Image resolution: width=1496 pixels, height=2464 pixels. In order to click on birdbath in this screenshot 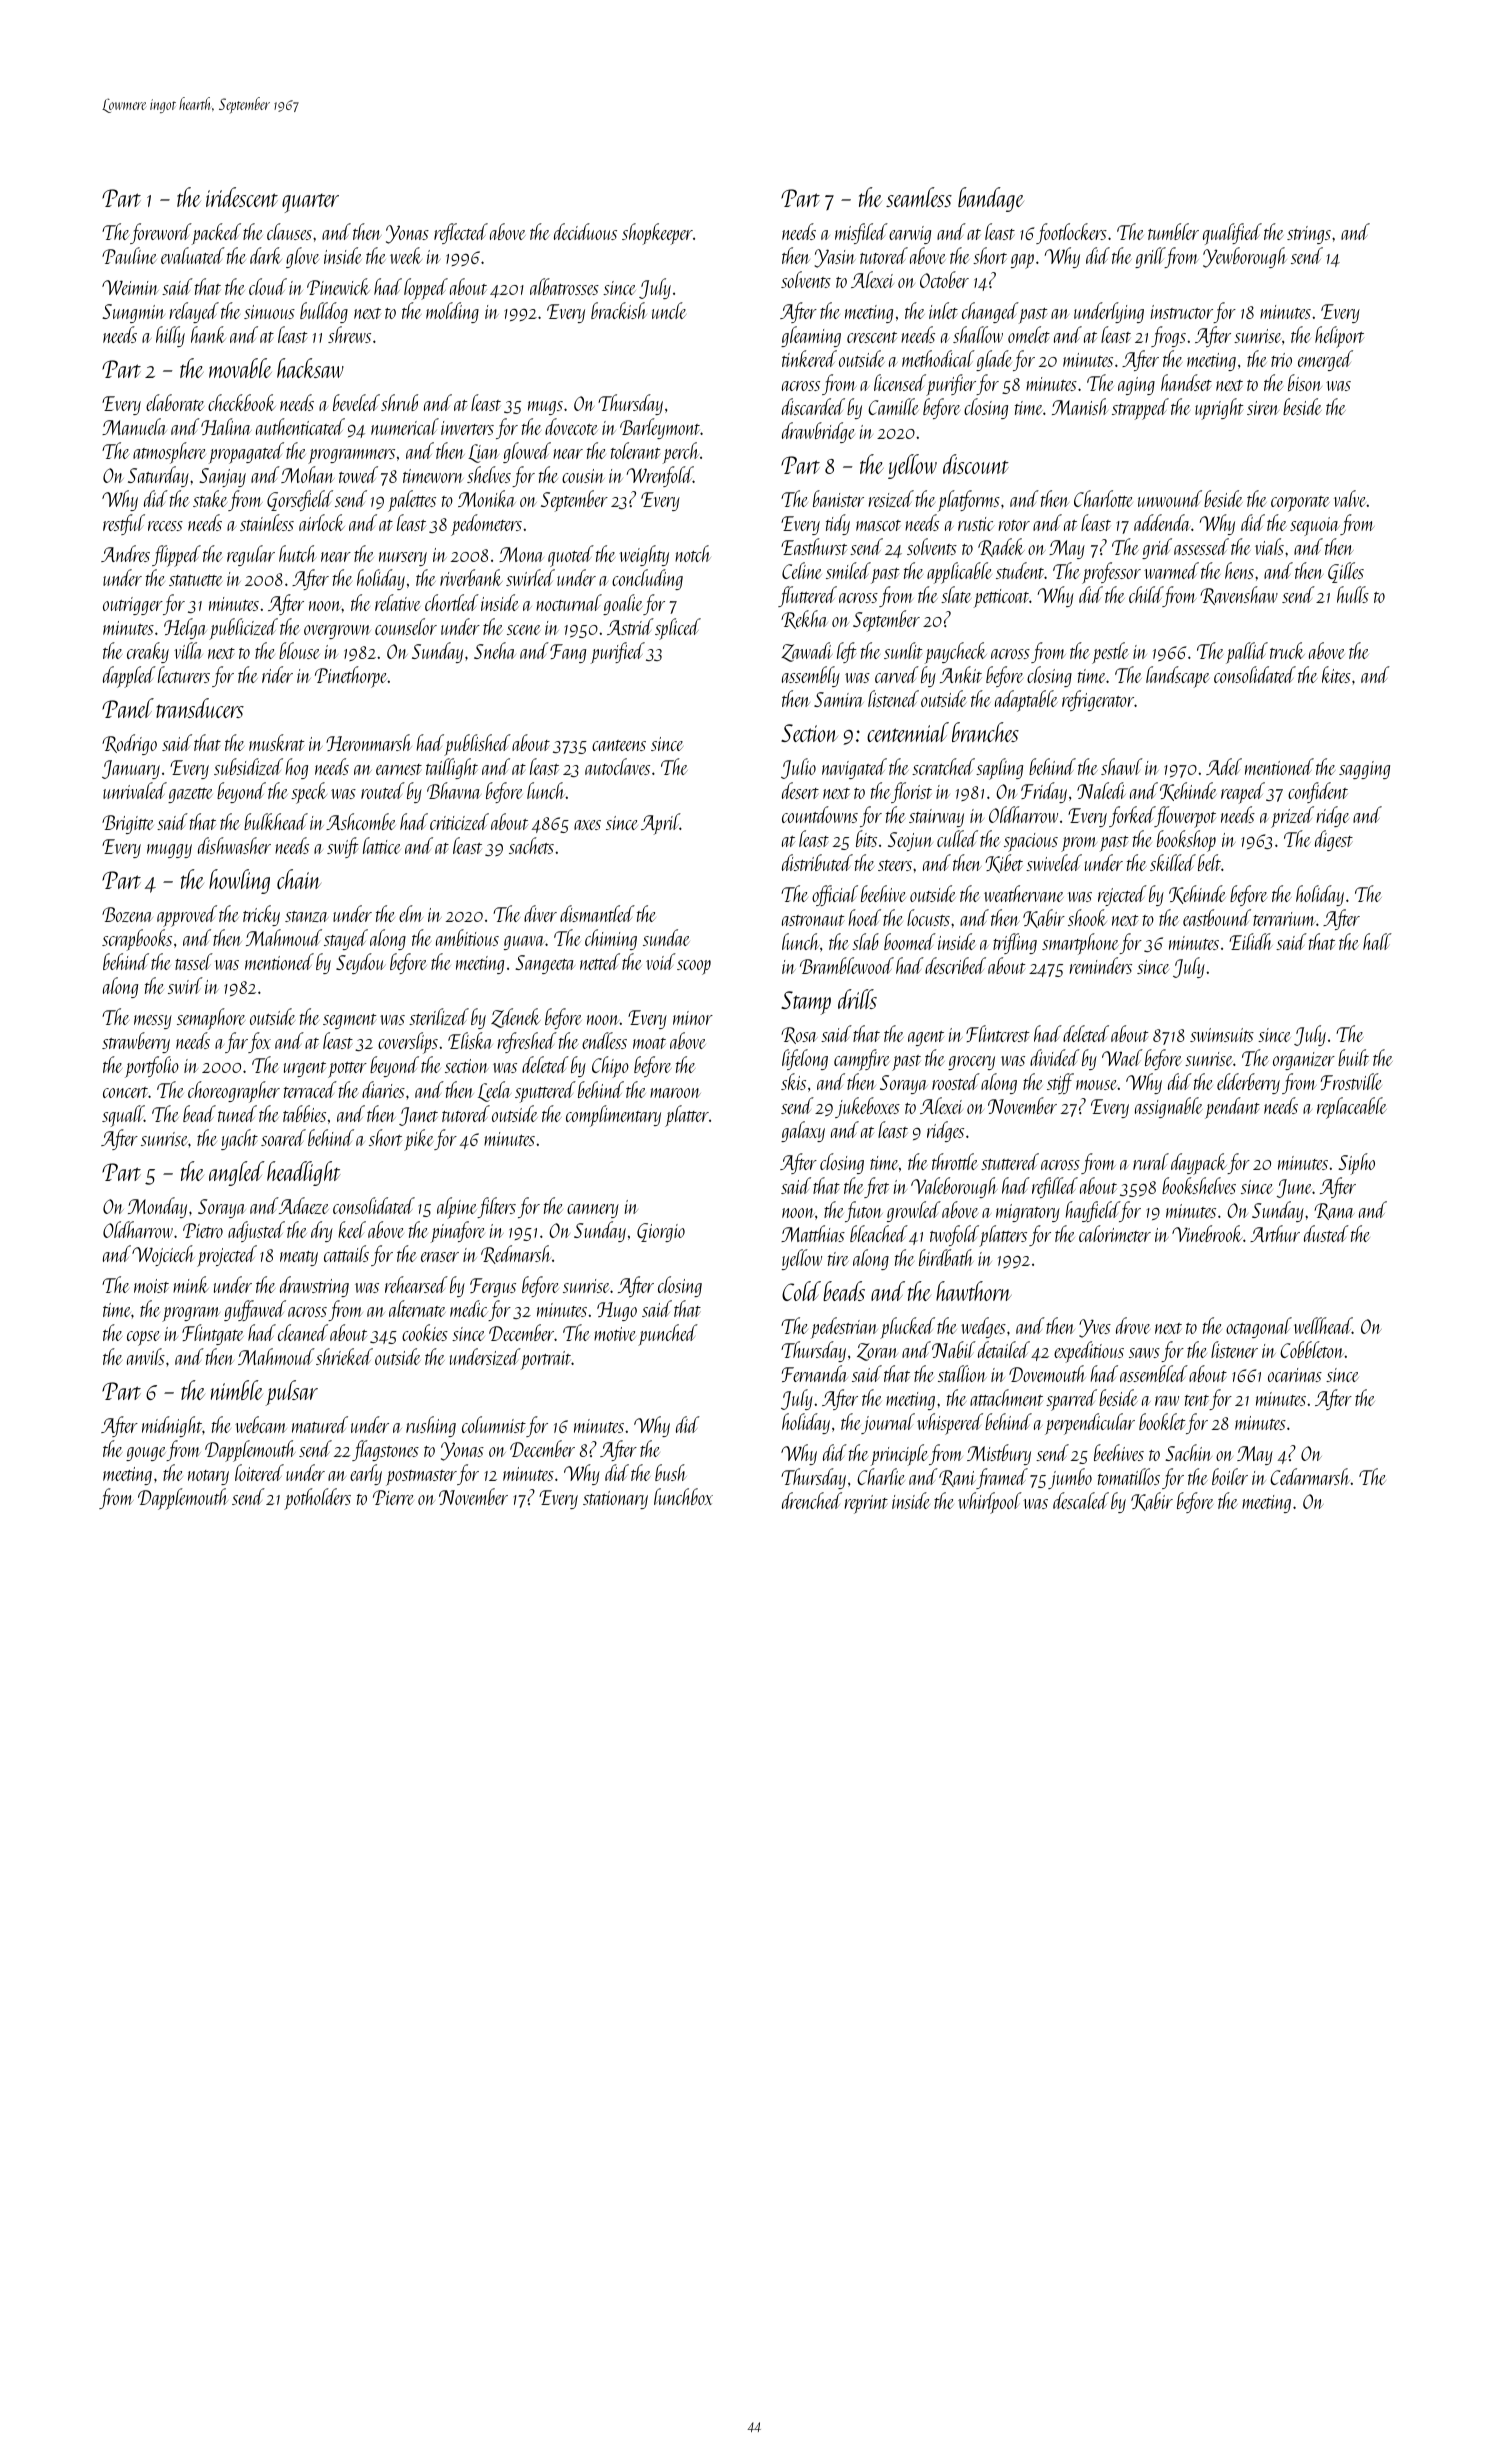, I will do `click(946, 1257)`.
